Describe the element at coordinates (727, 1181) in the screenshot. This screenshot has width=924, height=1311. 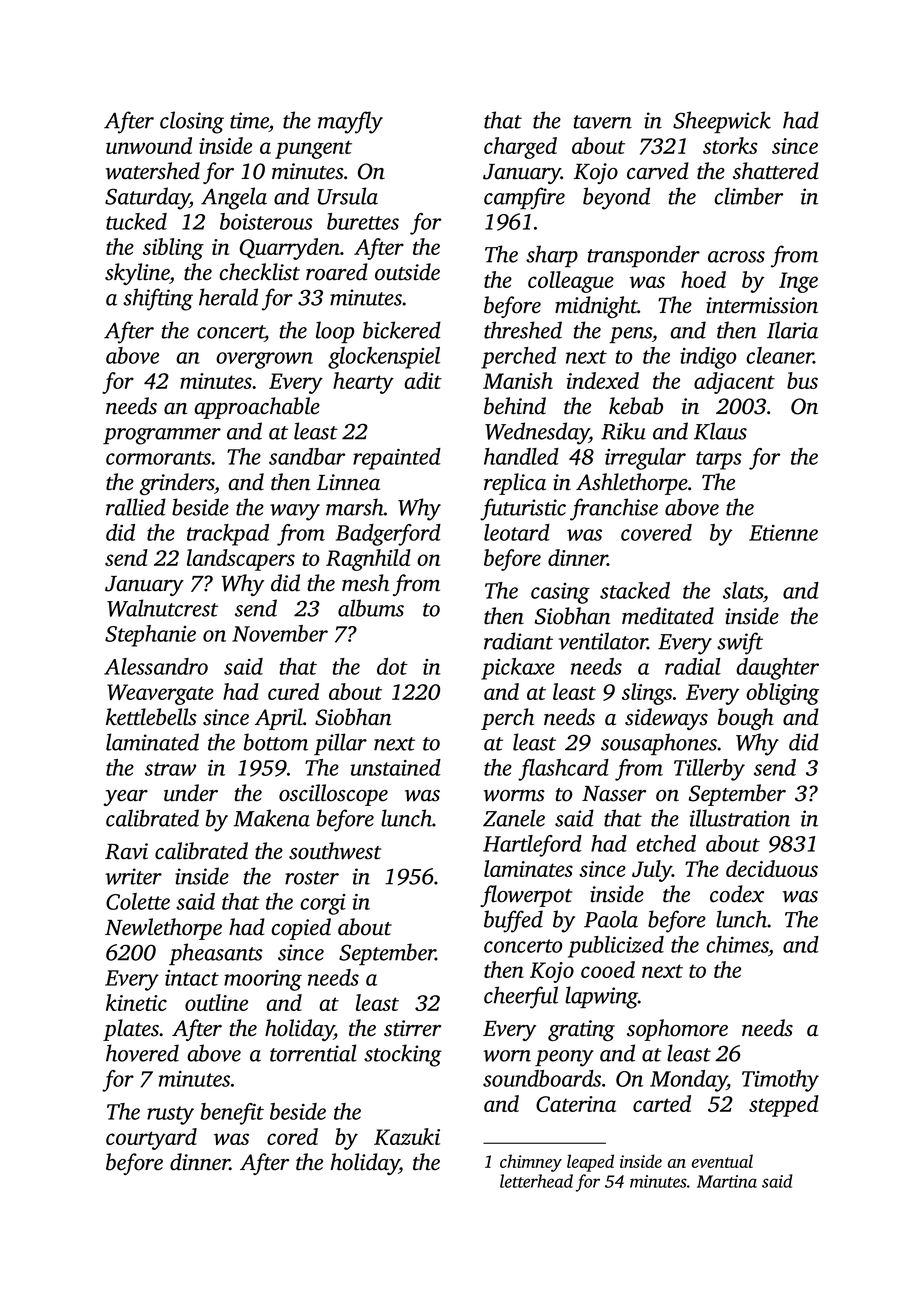
I see `Martina` at that location.
